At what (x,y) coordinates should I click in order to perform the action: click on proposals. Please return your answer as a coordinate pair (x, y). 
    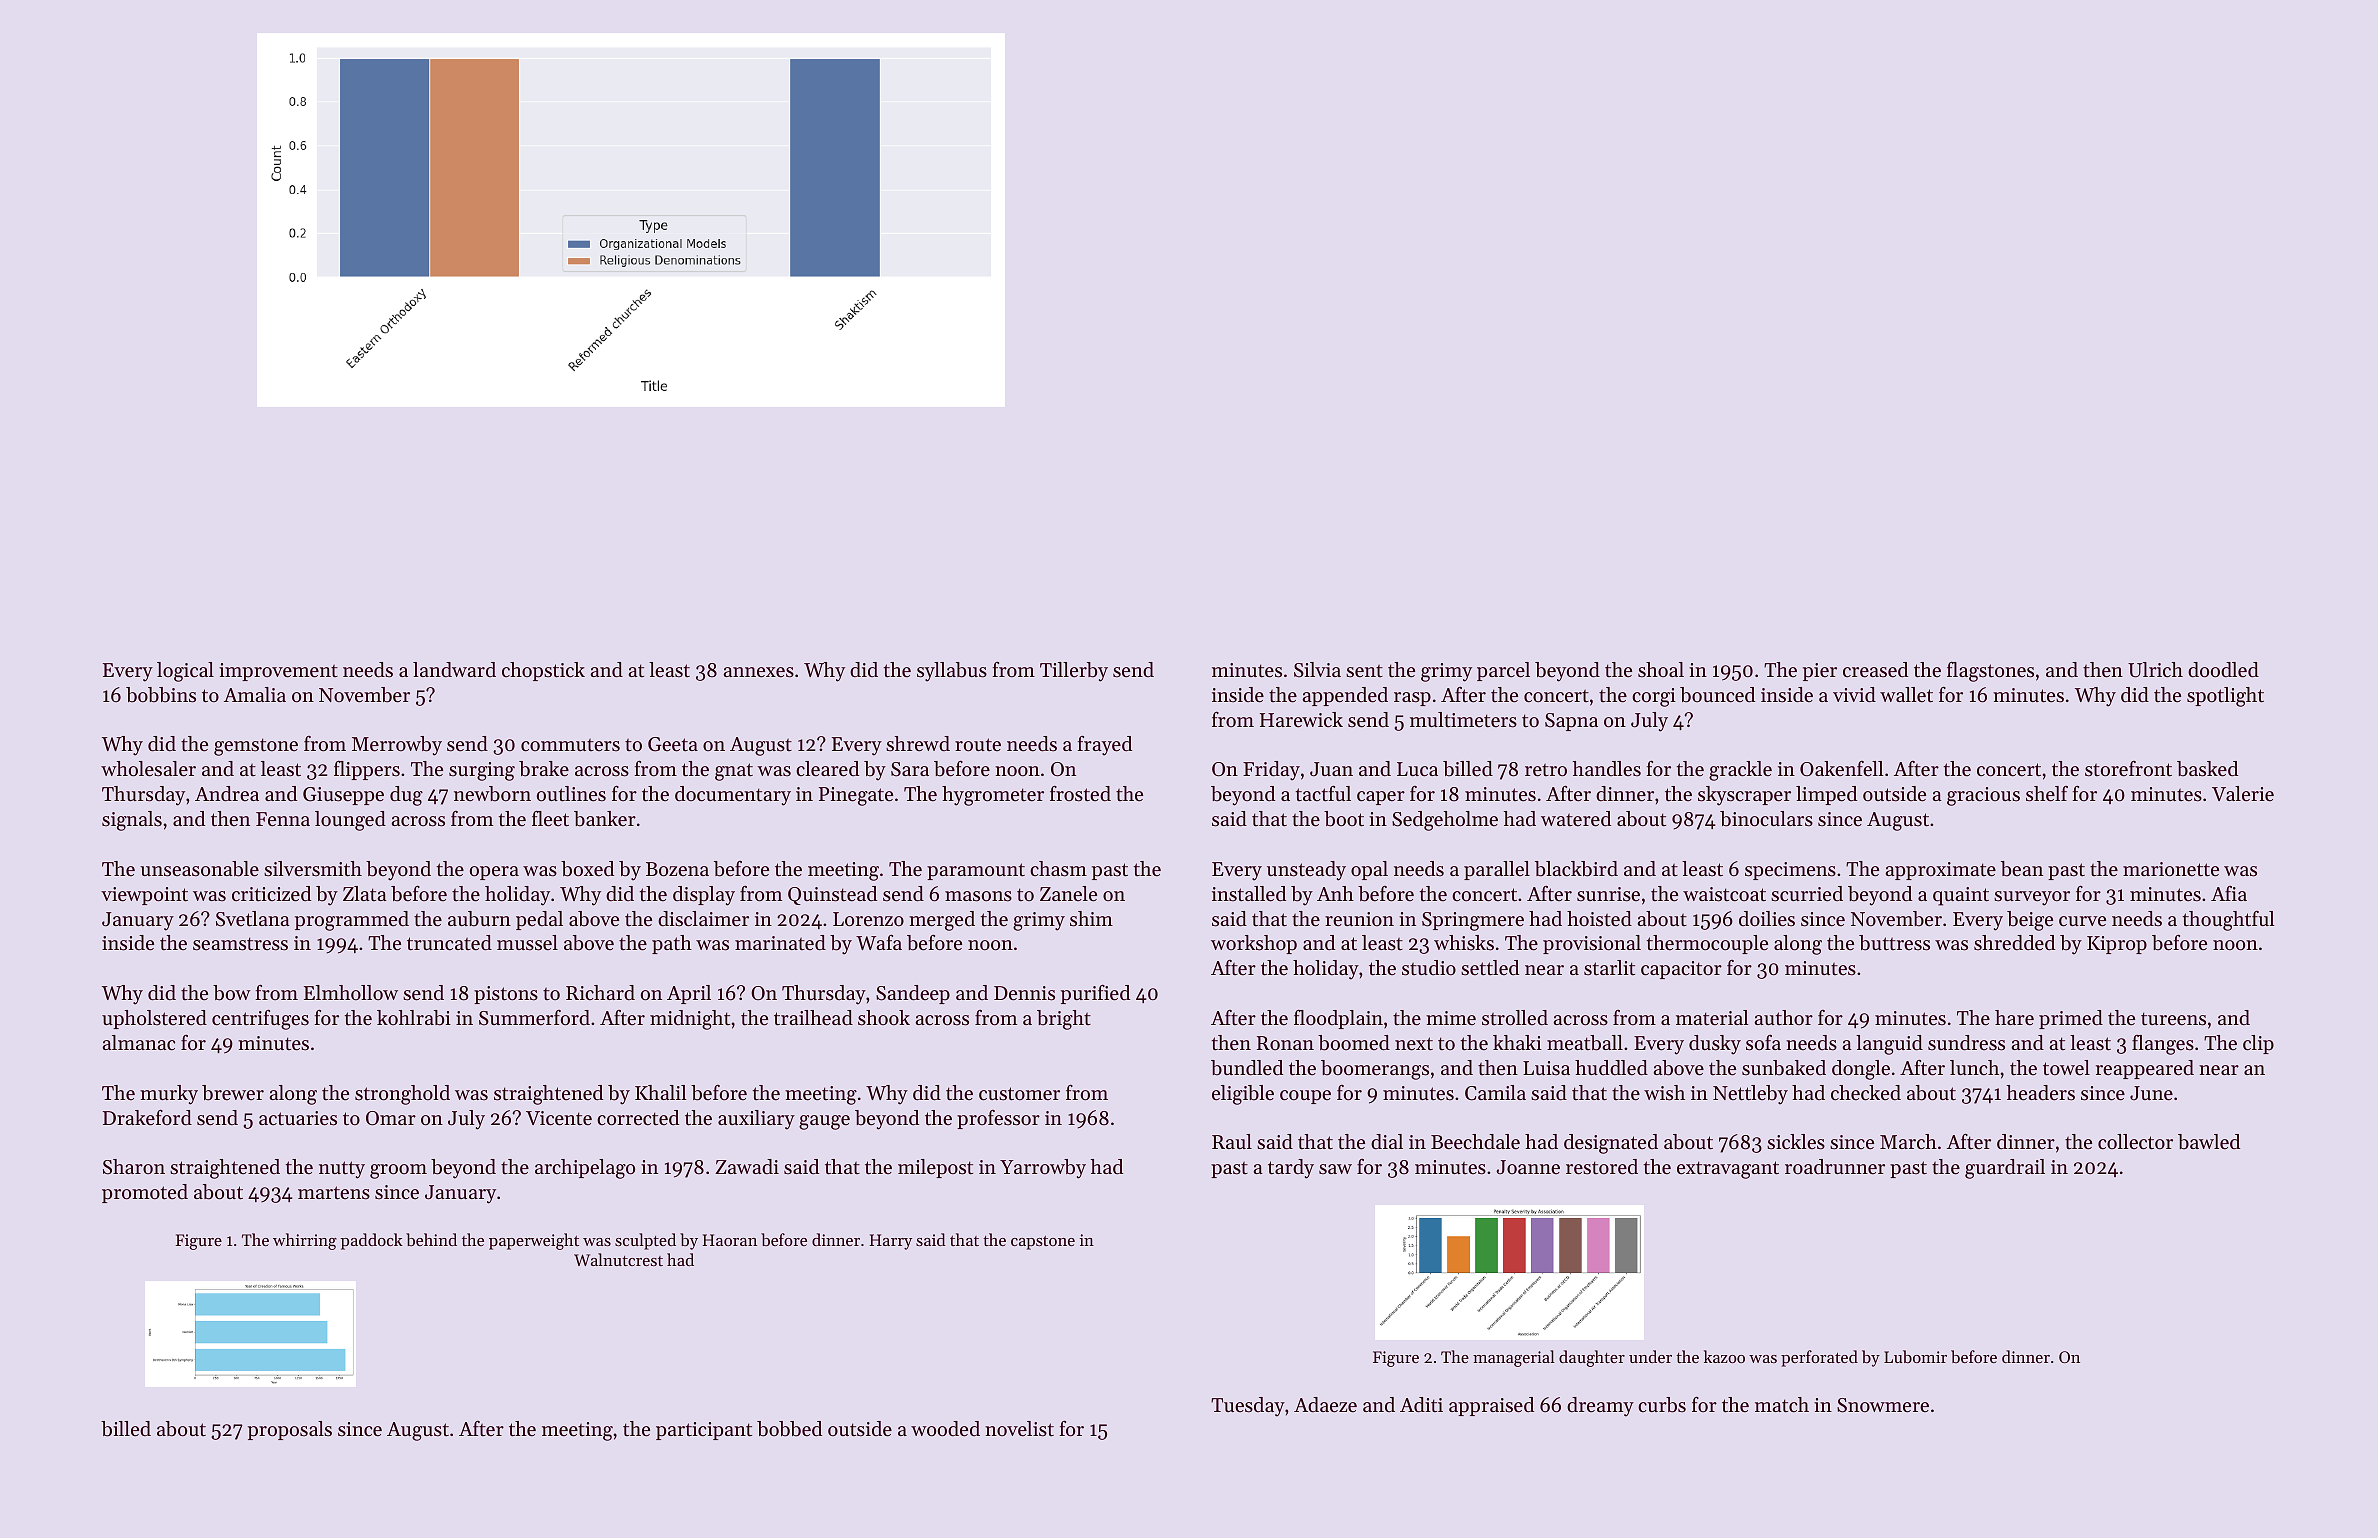
    Looking at the image, I should click on (290, 1430).
